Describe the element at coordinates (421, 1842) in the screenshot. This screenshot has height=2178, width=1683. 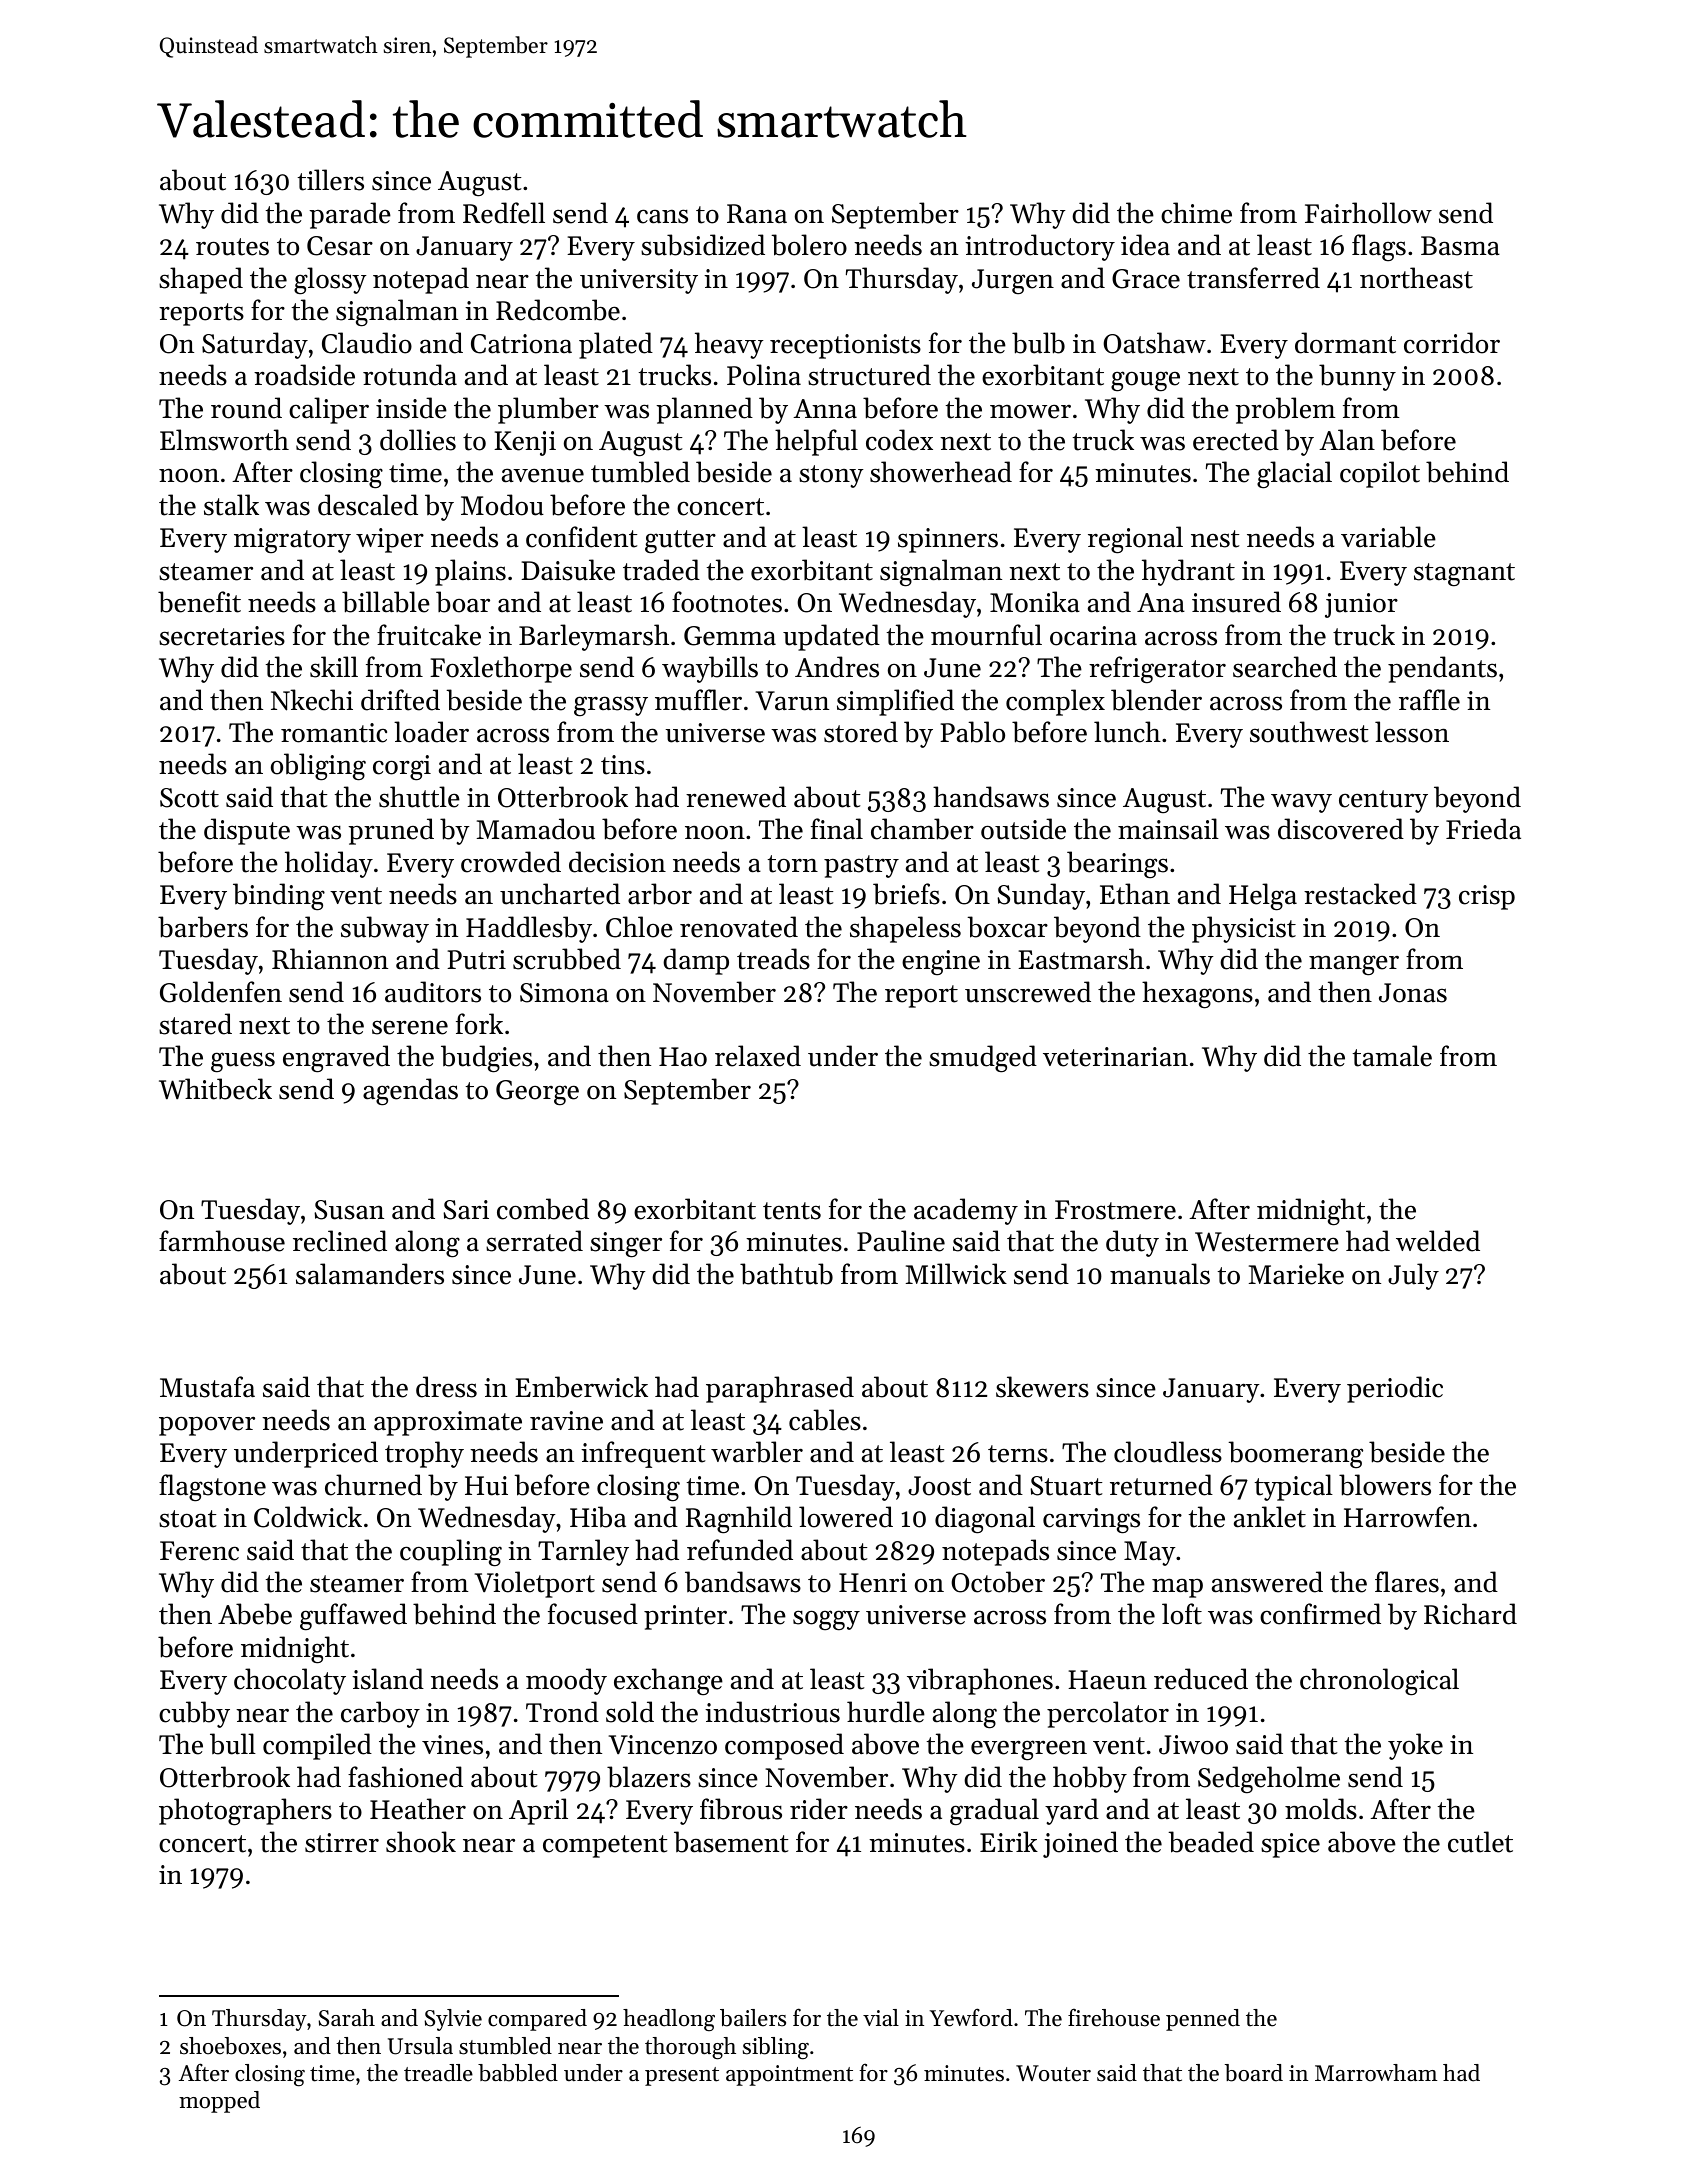
I see `shook` at that location.
